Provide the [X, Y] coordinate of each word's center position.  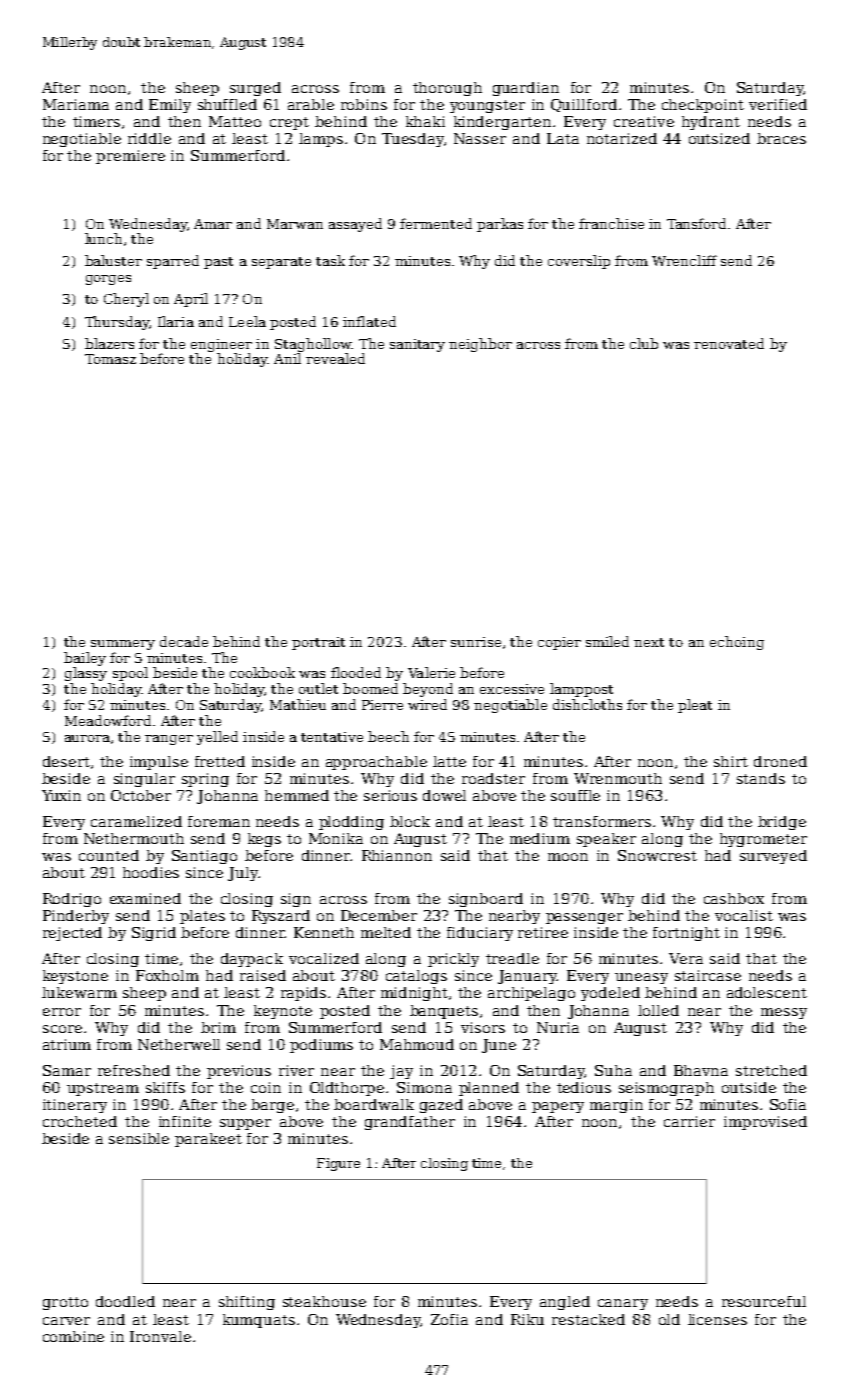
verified [778, 104]
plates [202, 917]
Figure [338, 1164]
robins [364, 104]
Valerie [431, 672]
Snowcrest [657, 855]
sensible [139, 1138]
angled [565, 1303]
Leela [247, 321]
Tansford [696, 223]
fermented [436, 223]
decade [184, 641]
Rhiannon [397, 855]
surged [255, 89]
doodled [125, 1301]
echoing [737, 643]
